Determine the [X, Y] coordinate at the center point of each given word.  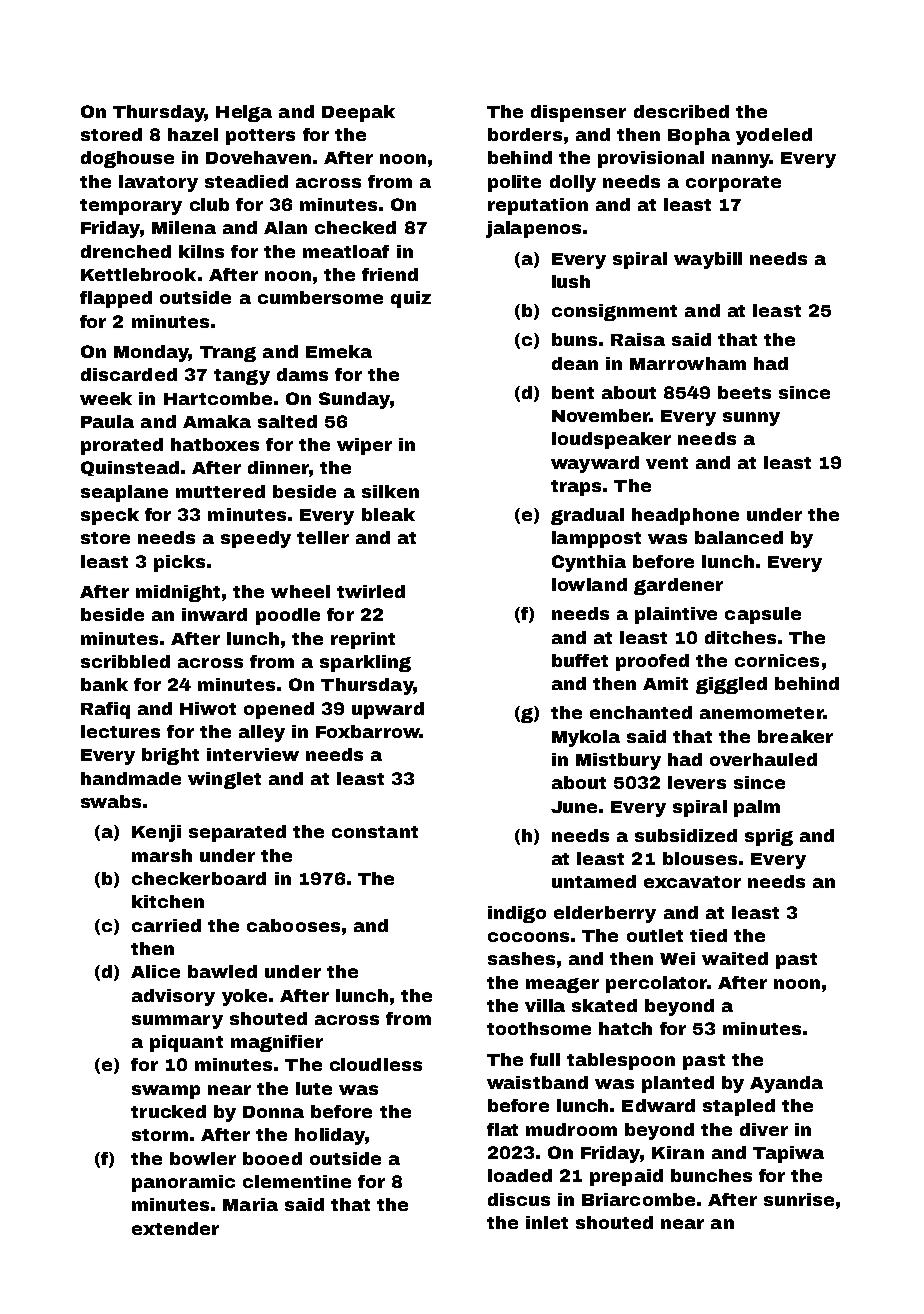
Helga [244, 113]
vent [667, 463]
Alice [155, 971]
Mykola [586, 738]
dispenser [578, 113]
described [681, 111]
